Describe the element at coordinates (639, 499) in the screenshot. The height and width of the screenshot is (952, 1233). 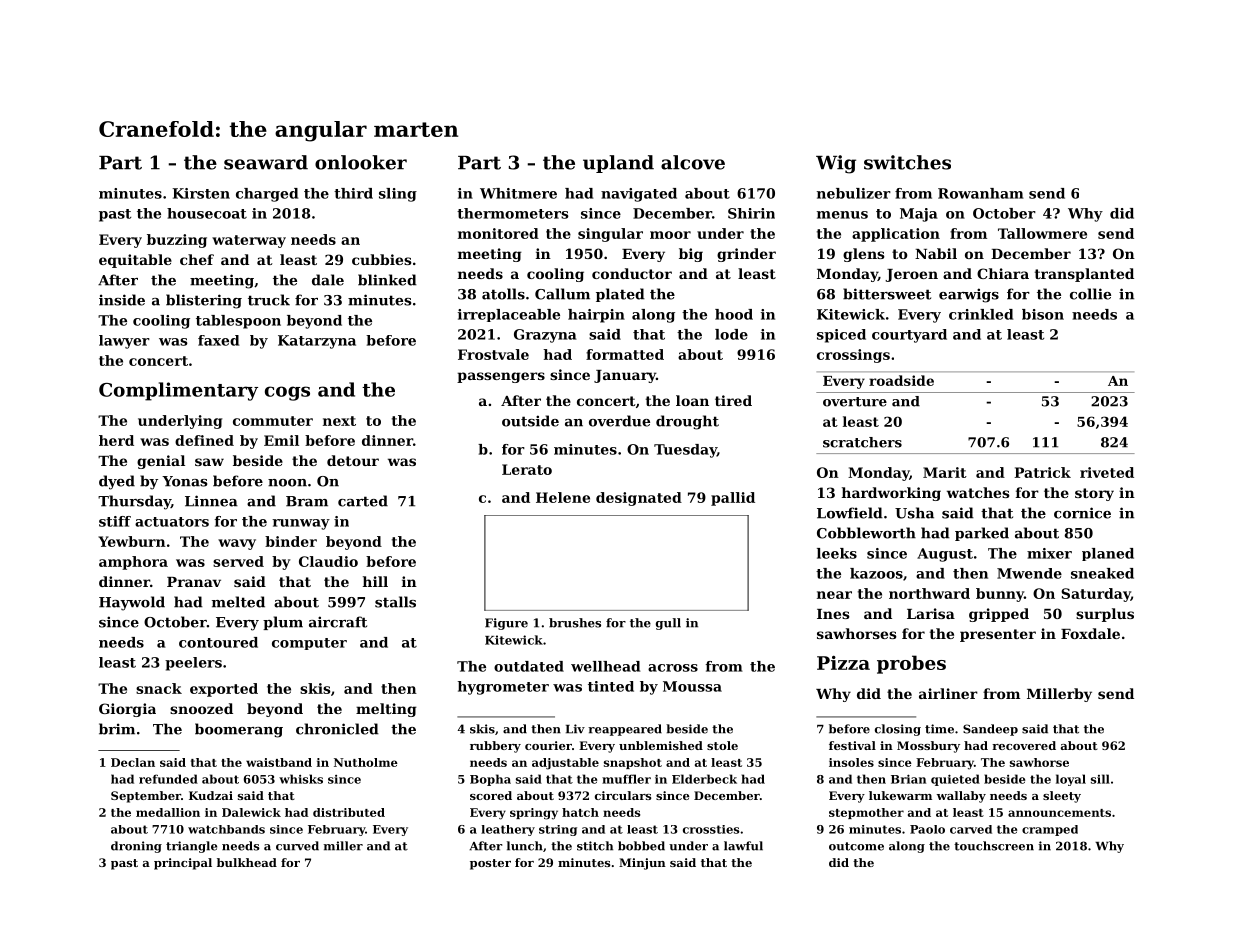
I see `designated` at that location.
